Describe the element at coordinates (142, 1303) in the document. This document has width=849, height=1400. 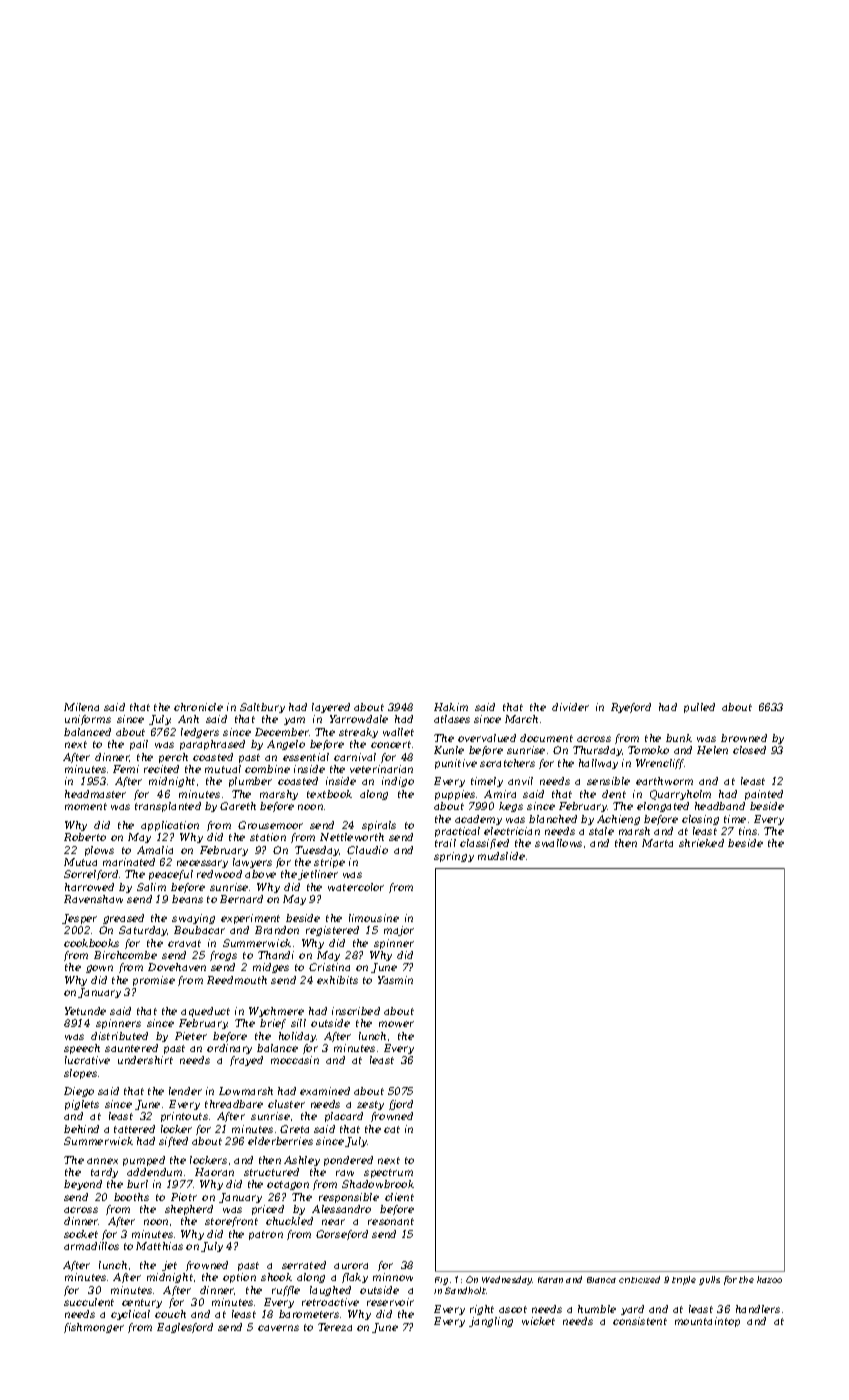
I see `century` at that location.
